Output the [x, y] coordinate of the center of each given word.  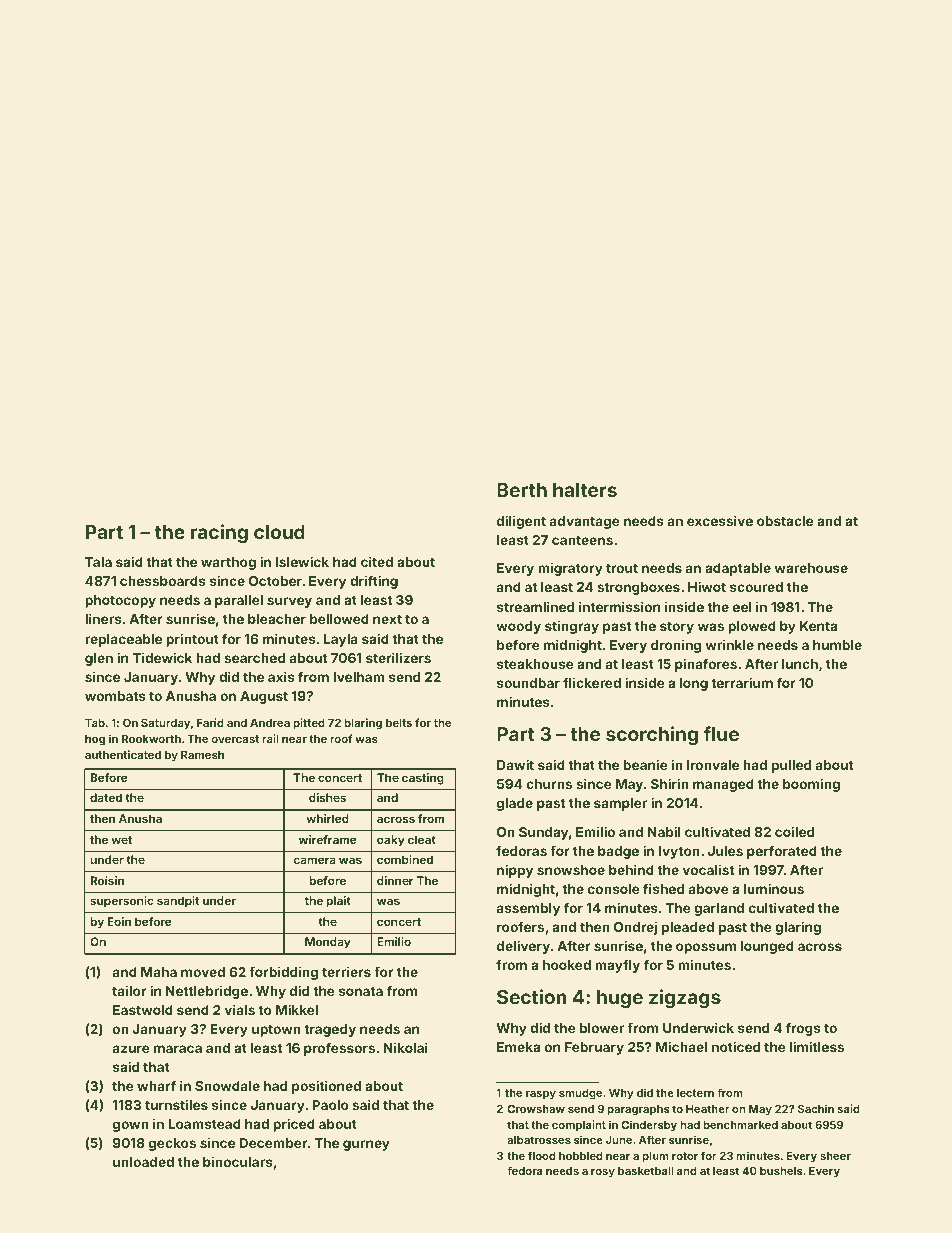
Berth [522, 490]
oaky [391, 841]
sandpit [178, 902]
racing [219, 533]
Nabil [664, 831]
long [694, 684]
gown [131, 1126]
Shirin [670, 783]
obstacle [785, 521]
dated [106, 797]
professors [339, 1049]
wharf [156, 1085]
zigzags [685, 998]
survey [289, 602]
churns [549, 784]
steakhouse [535, 664]
